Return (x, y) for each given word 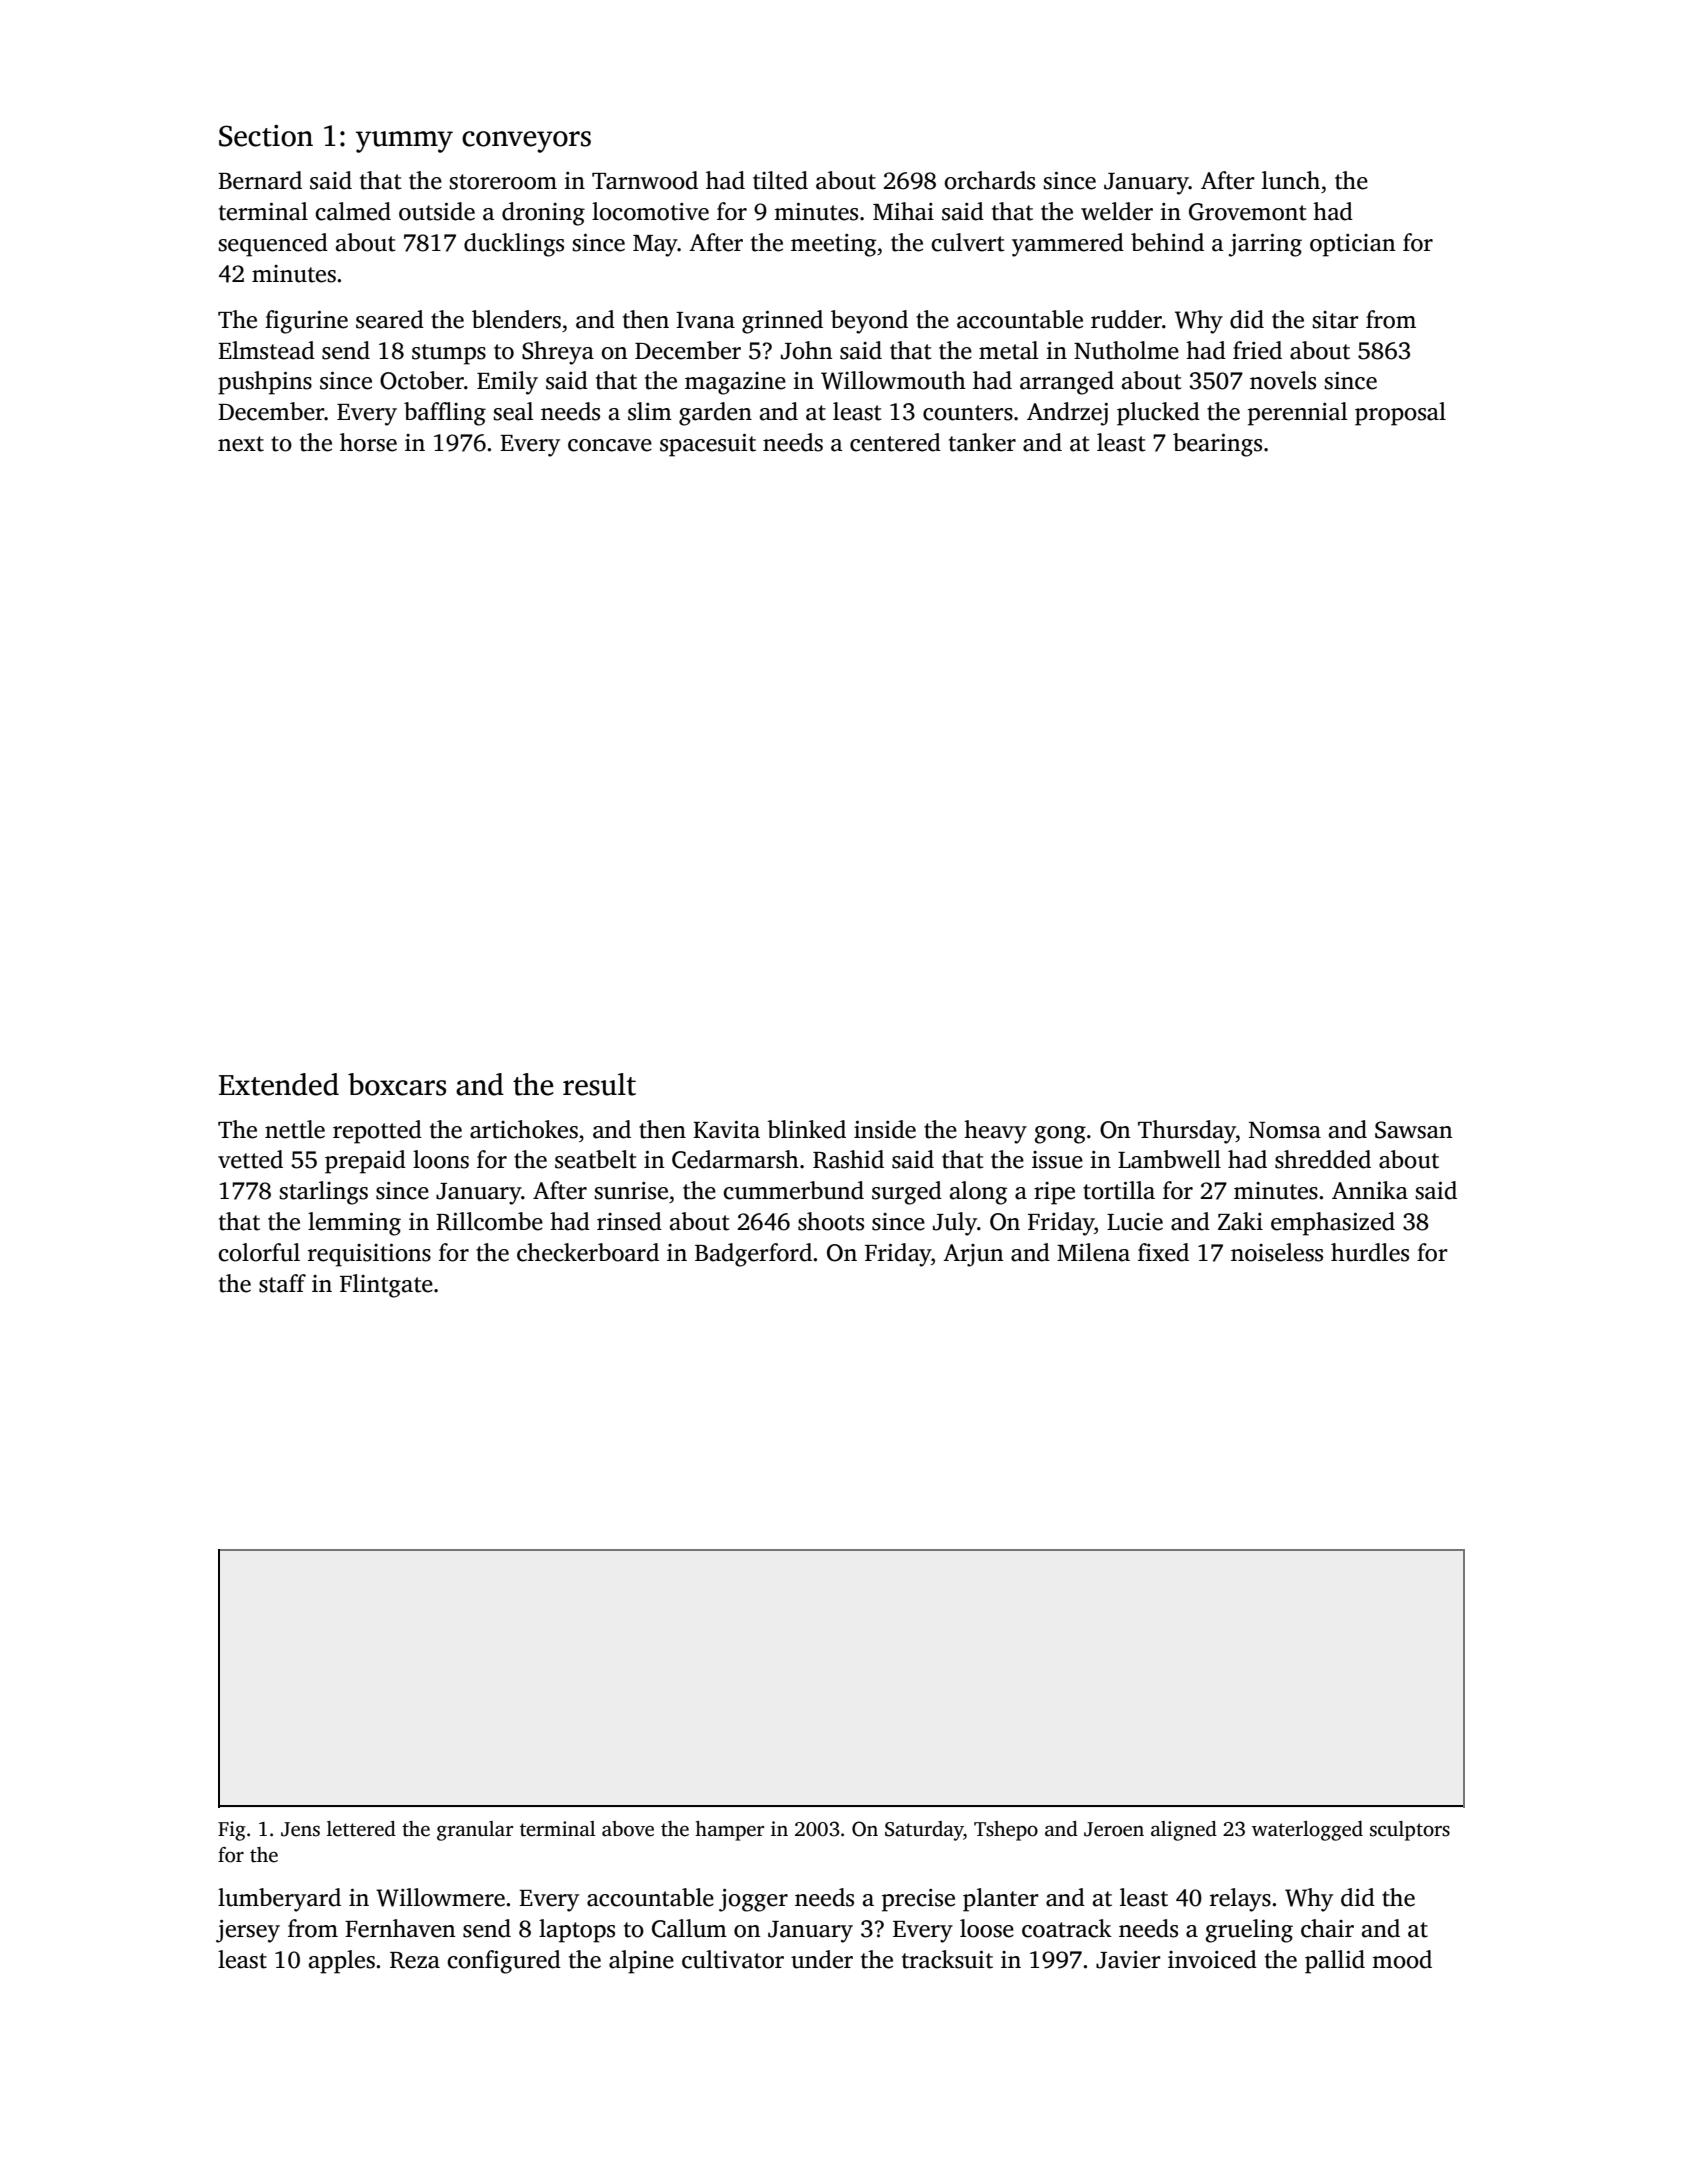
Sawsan (1414, 1130)
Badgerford (753, 1255)
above (628, 1829)
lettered (361, 1829)
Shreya (558, 353)
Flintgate (386, 1286)
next (241, 444)
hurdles (1370, 1252)
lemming (354, 1224)
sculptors (1410, 1831)
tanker (982, 442)
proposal (1400, 414)
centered (895, 442)
